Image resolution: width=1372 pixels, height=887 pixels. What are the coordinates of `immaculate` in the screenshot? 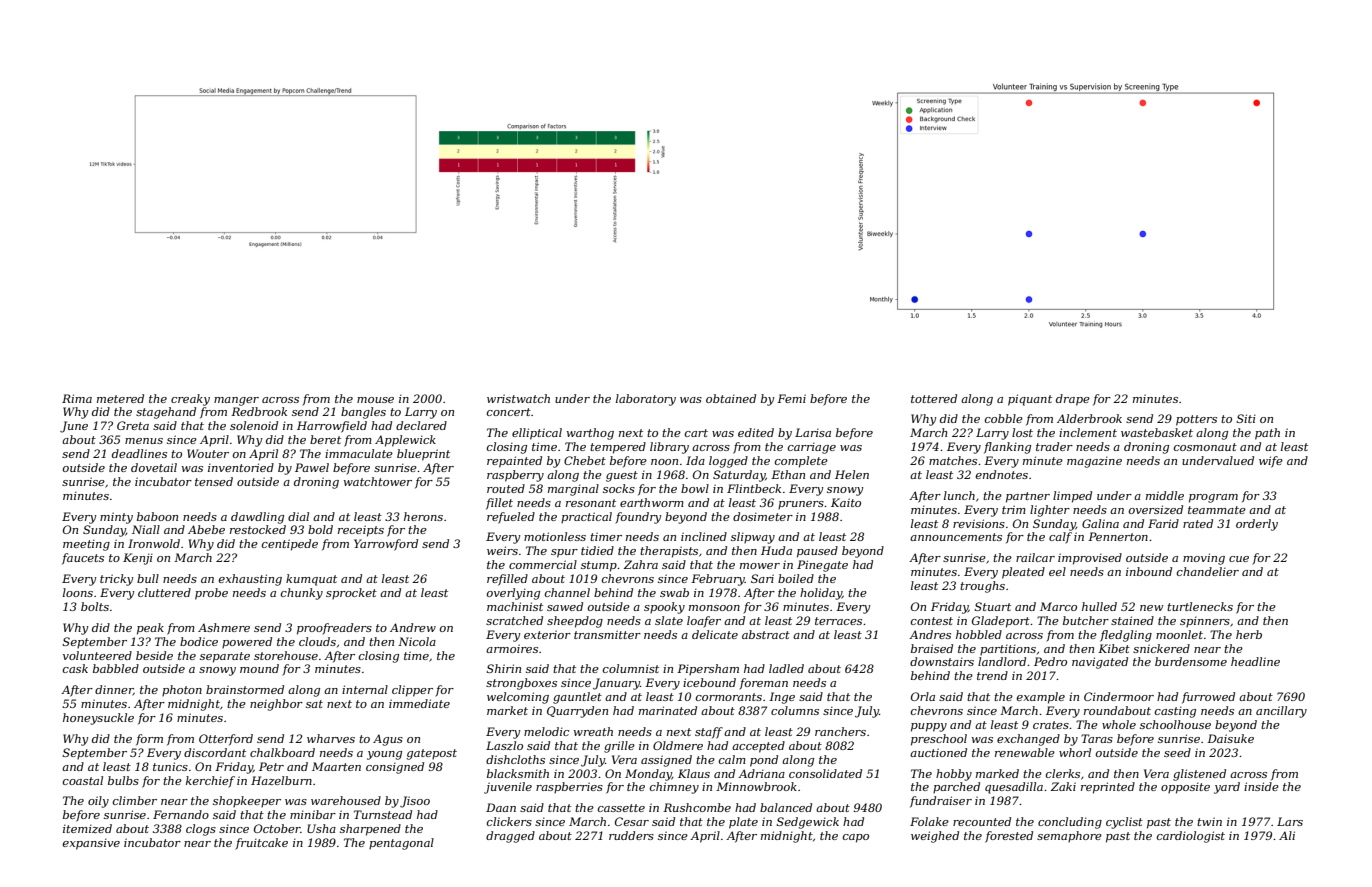 It's located at (359, 453).
